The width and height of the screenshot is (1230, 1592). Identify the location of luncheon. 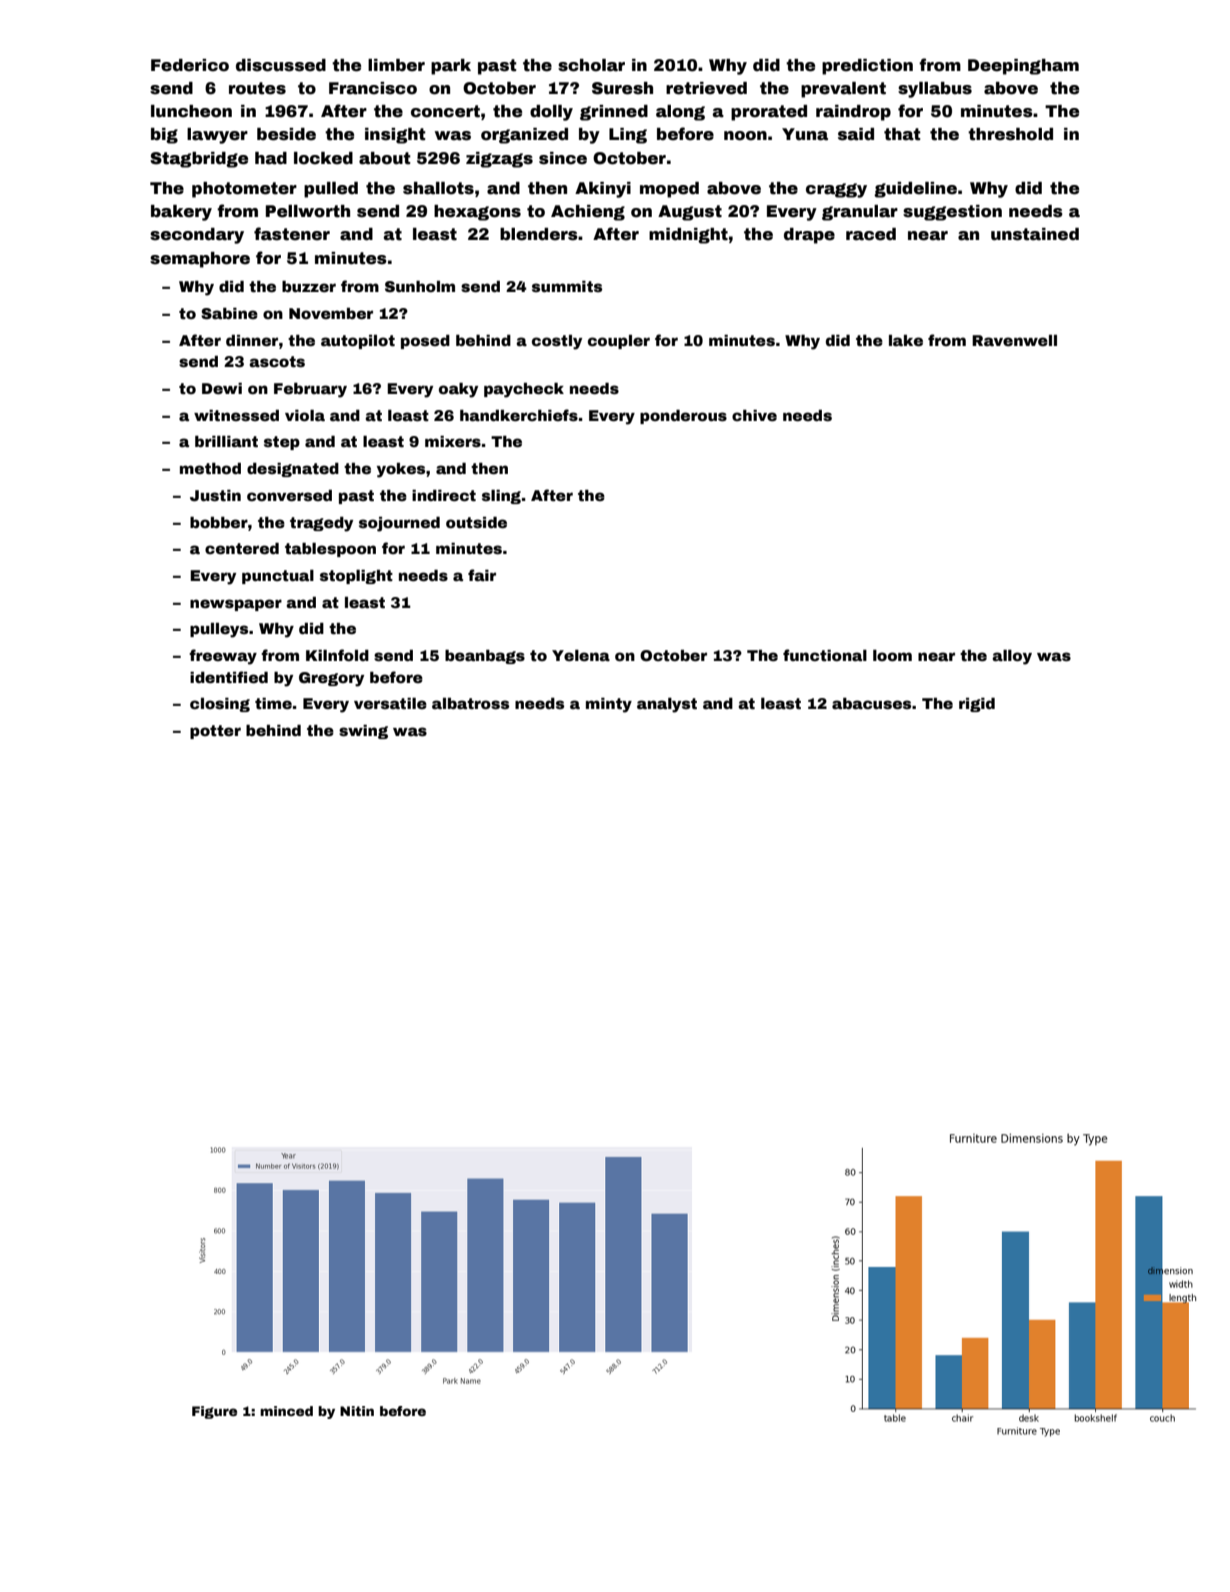
(191, 111).
